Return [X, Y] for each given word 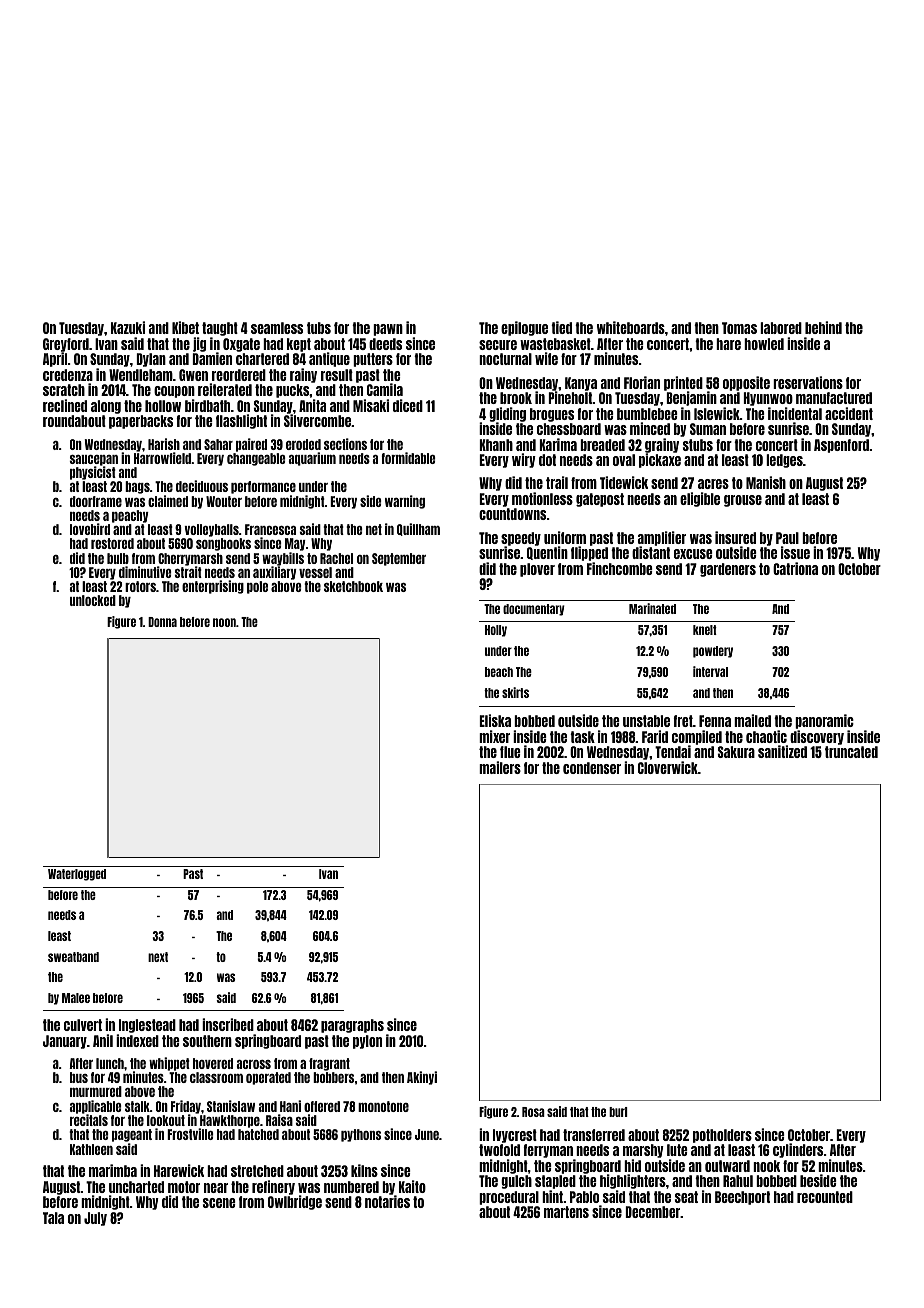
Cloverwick [668, 767]
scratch [64, 390]
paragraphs [352, 1026]
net [374, 529]
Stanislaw [231, 1106]
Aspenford [841, 446]
